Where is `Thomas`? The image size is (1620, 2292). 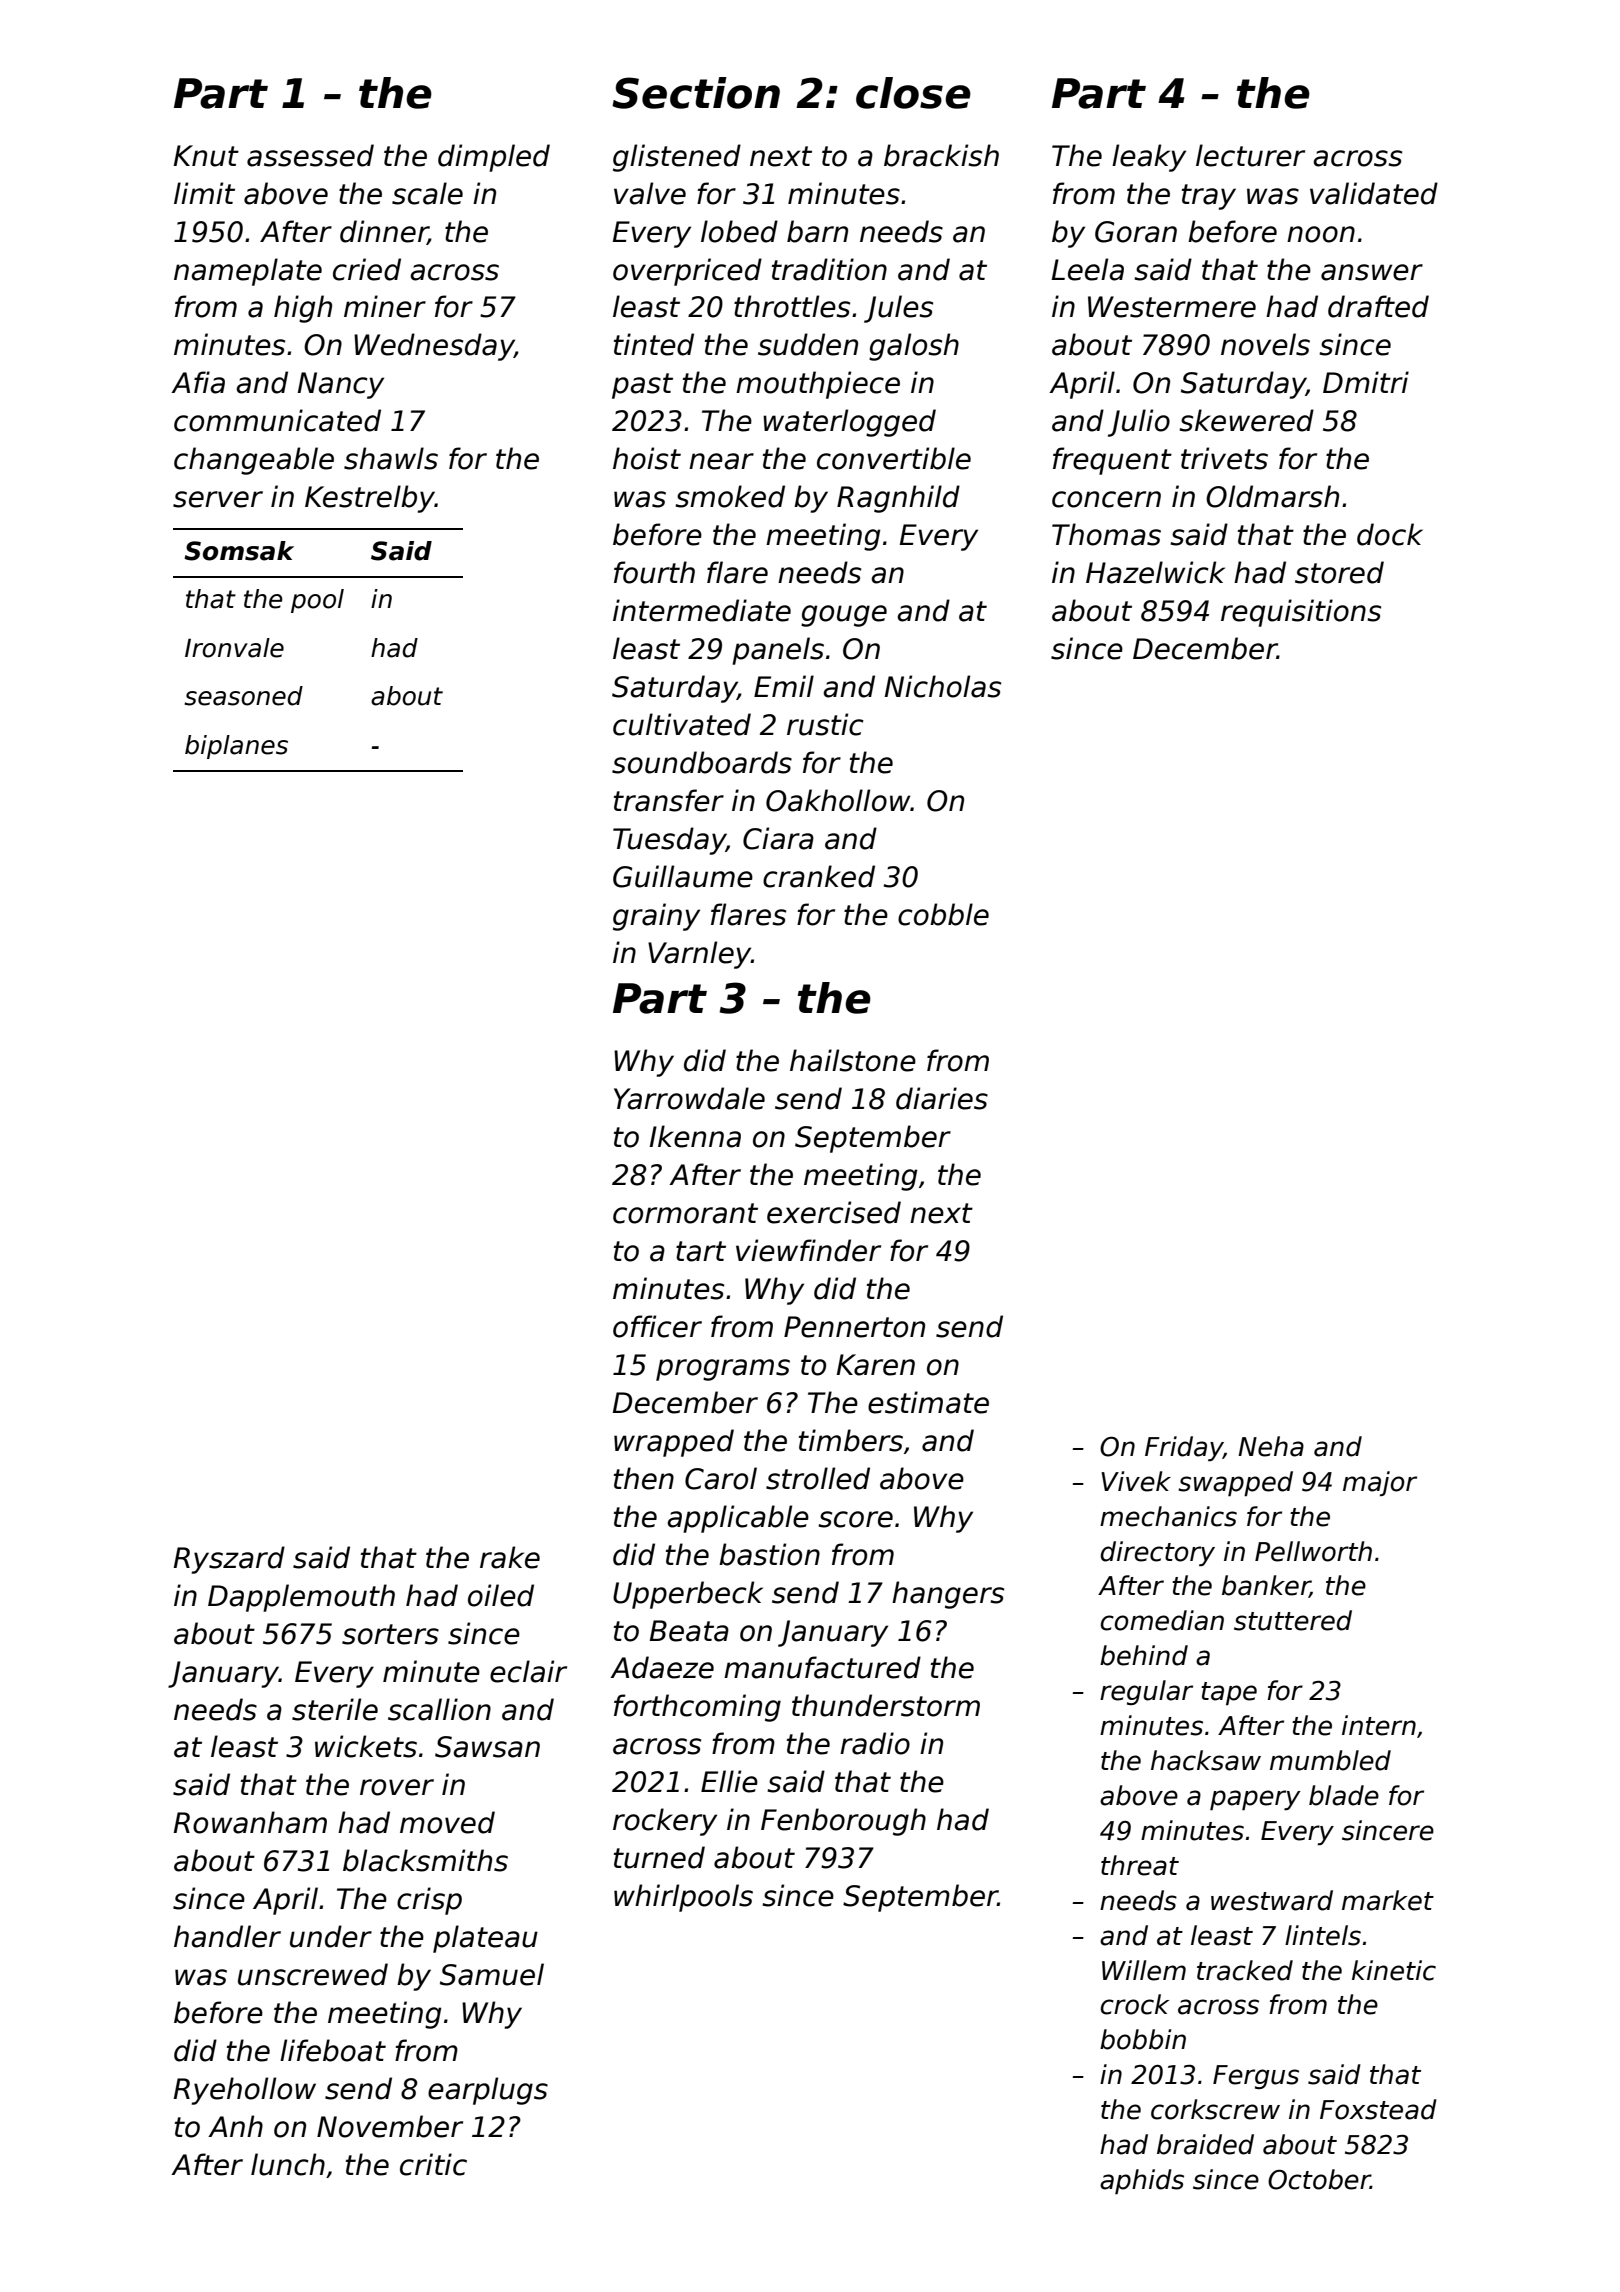
Thomas is located at coordinates (1106, 534).
